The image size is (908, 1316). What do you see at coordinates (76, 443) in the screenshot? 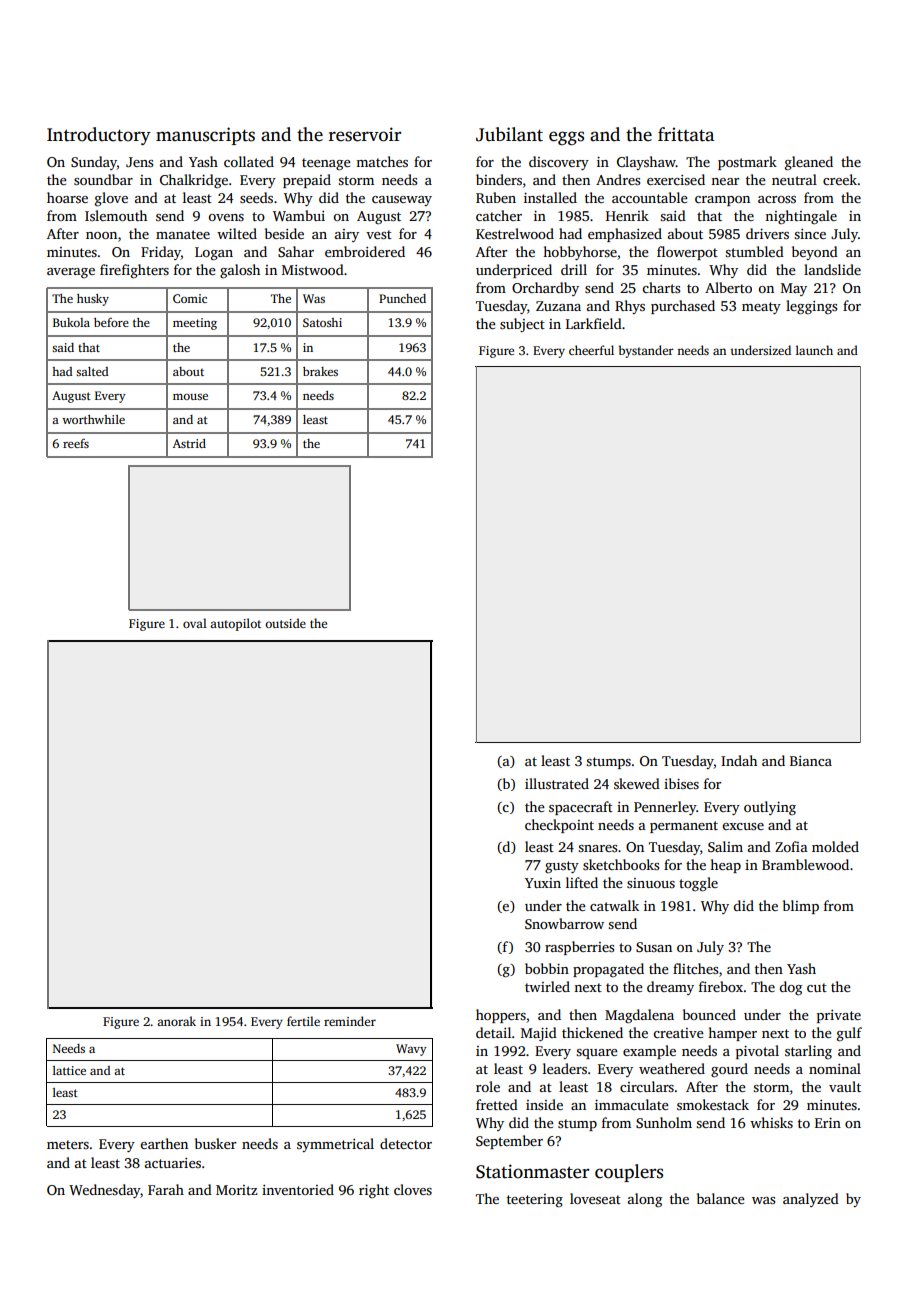
I see `reefs` at bounding box center [76, 443].
